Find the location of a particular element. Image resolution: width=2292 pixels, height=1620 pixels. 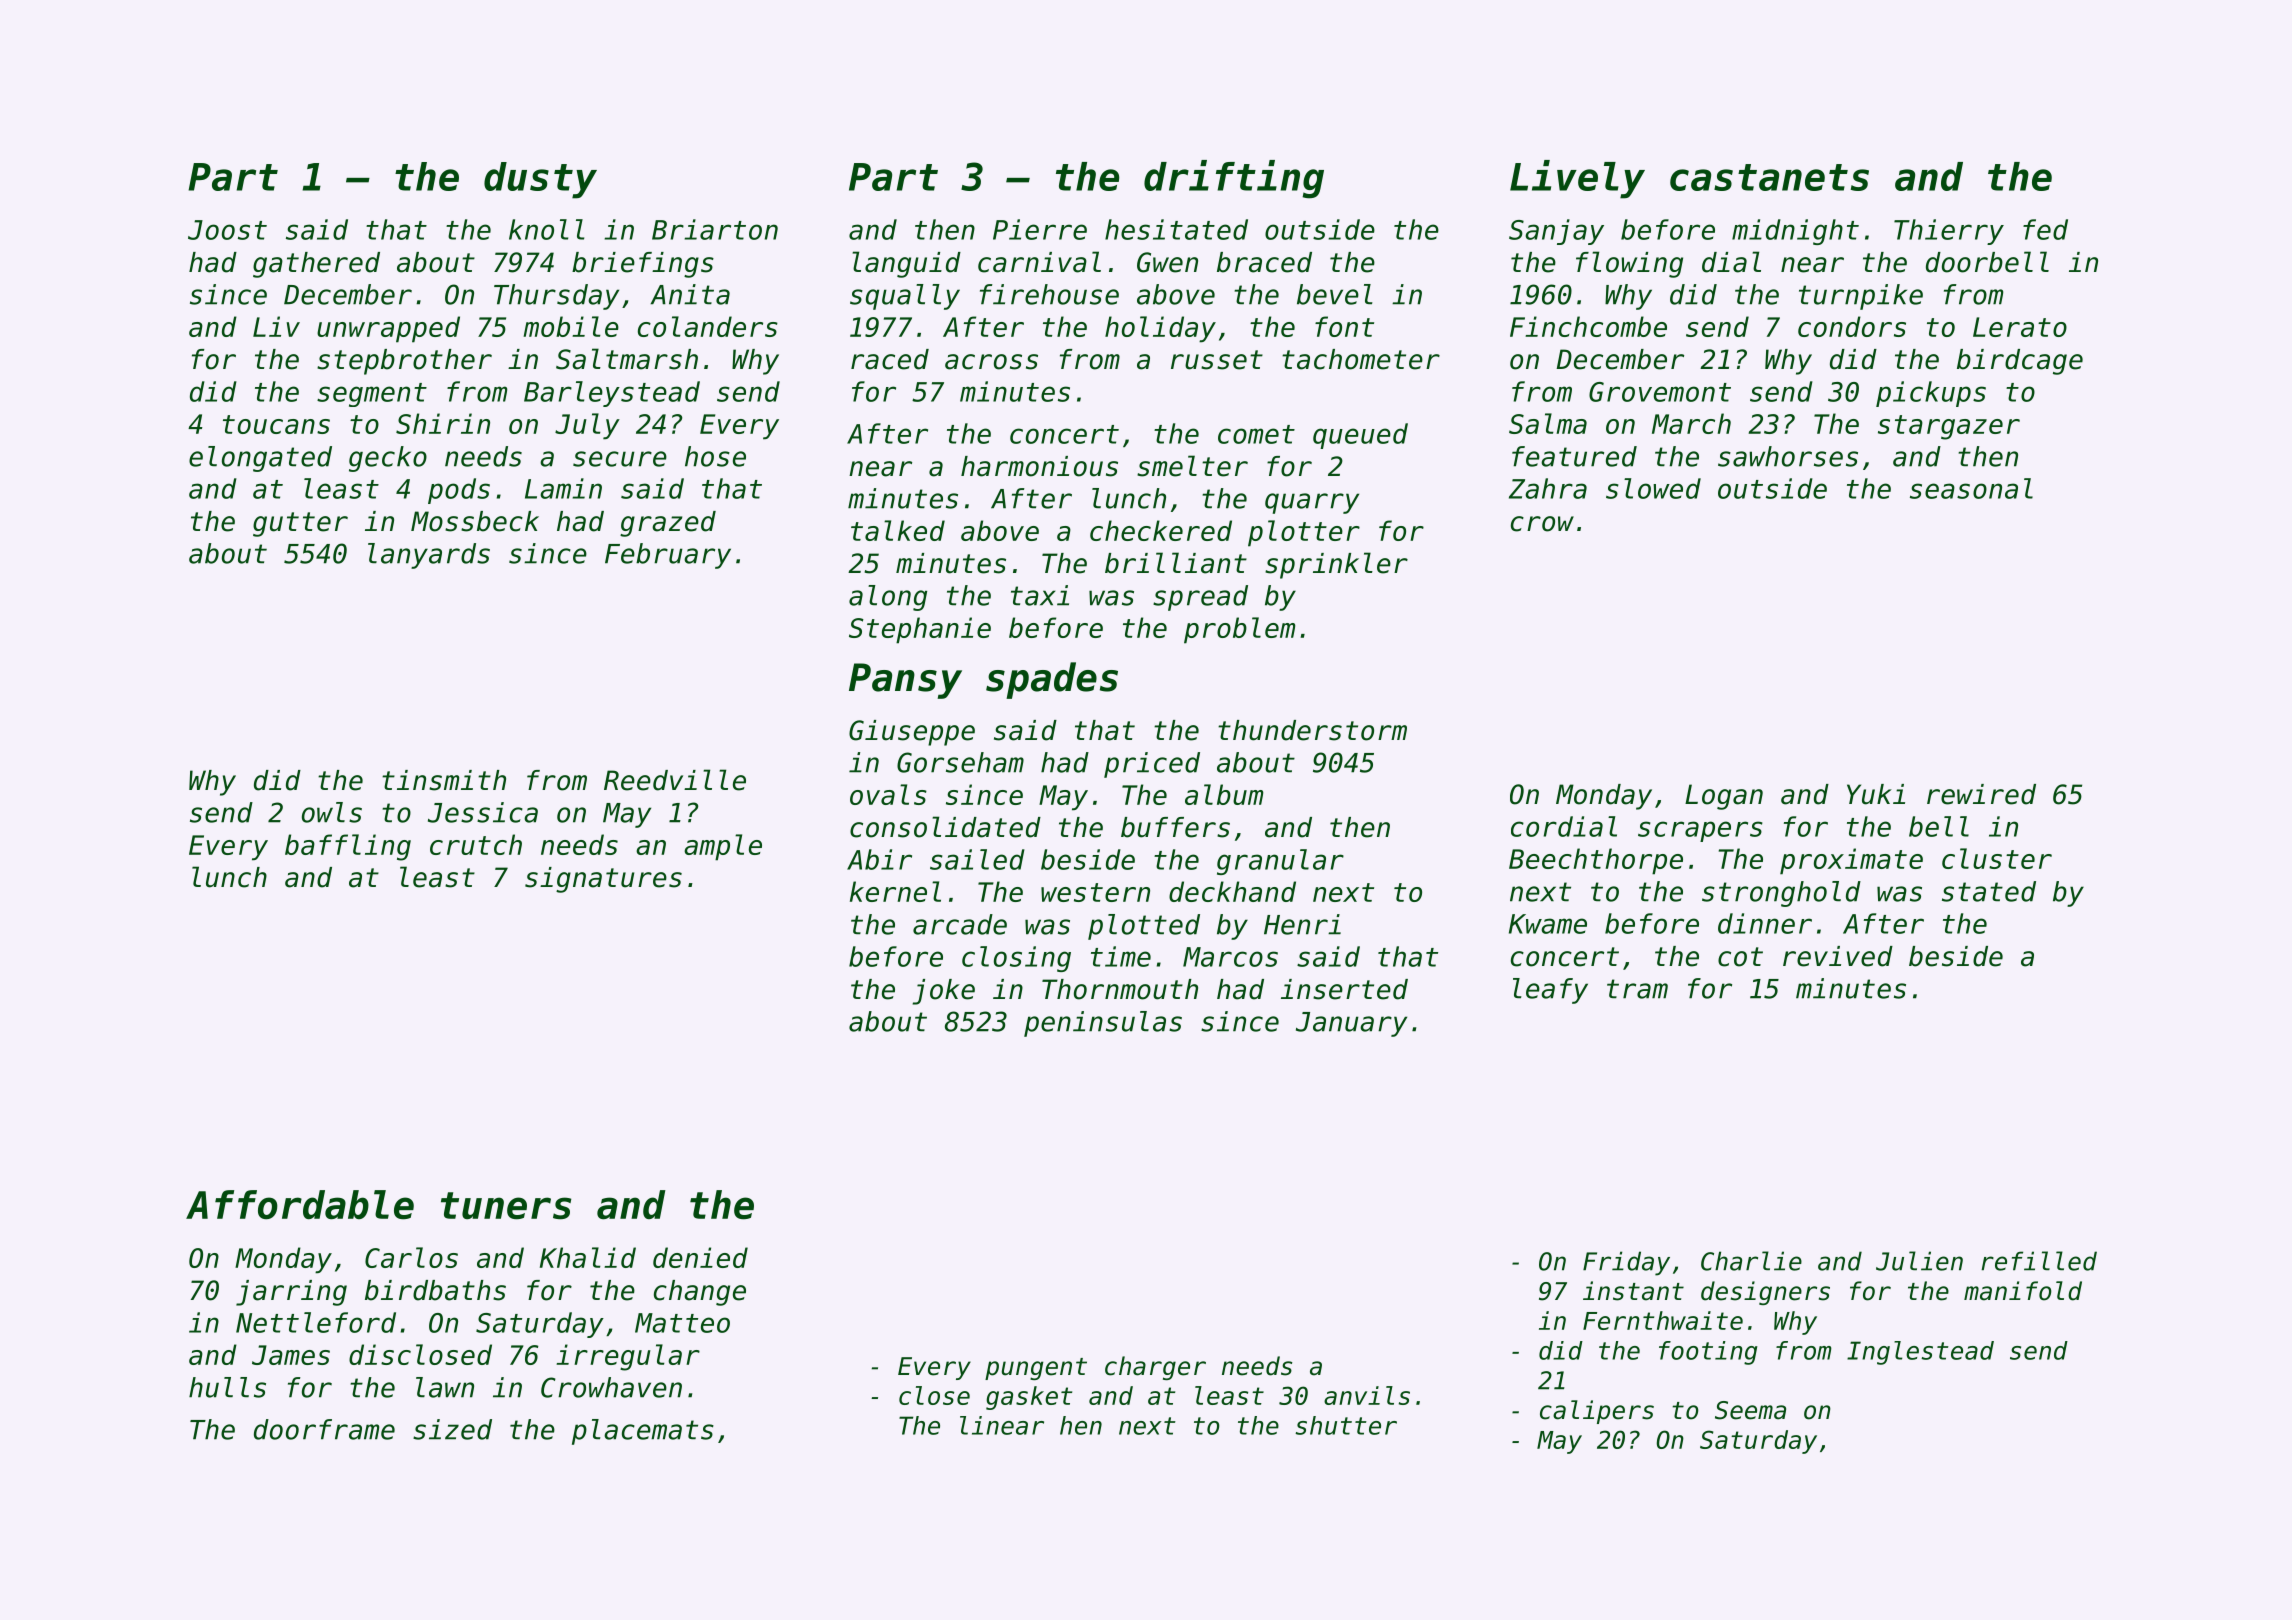

lanyards is located at coordinates (429, 556).
